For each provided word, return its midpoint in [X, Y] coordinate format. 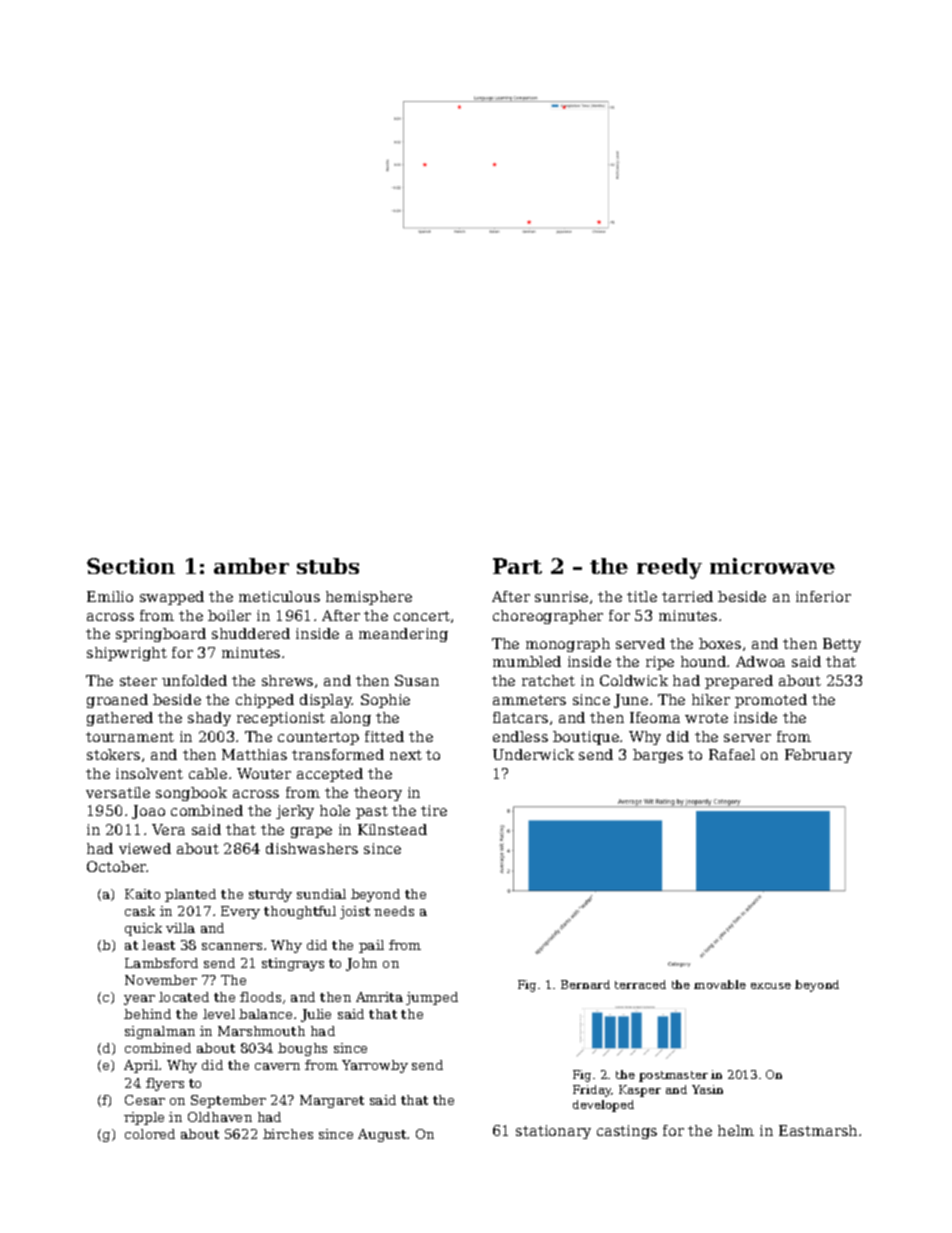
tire [434, 810]
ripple [144, 1118]
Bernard [585, 984]
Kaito [142, 894]
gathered [120, 719]
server [747, 738]
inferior [823, 596]
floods [260, 997]
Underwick [533, 754]
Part [517, 566]
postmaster [673, 1076]
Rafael [732, 754]
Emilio [110, 596]
